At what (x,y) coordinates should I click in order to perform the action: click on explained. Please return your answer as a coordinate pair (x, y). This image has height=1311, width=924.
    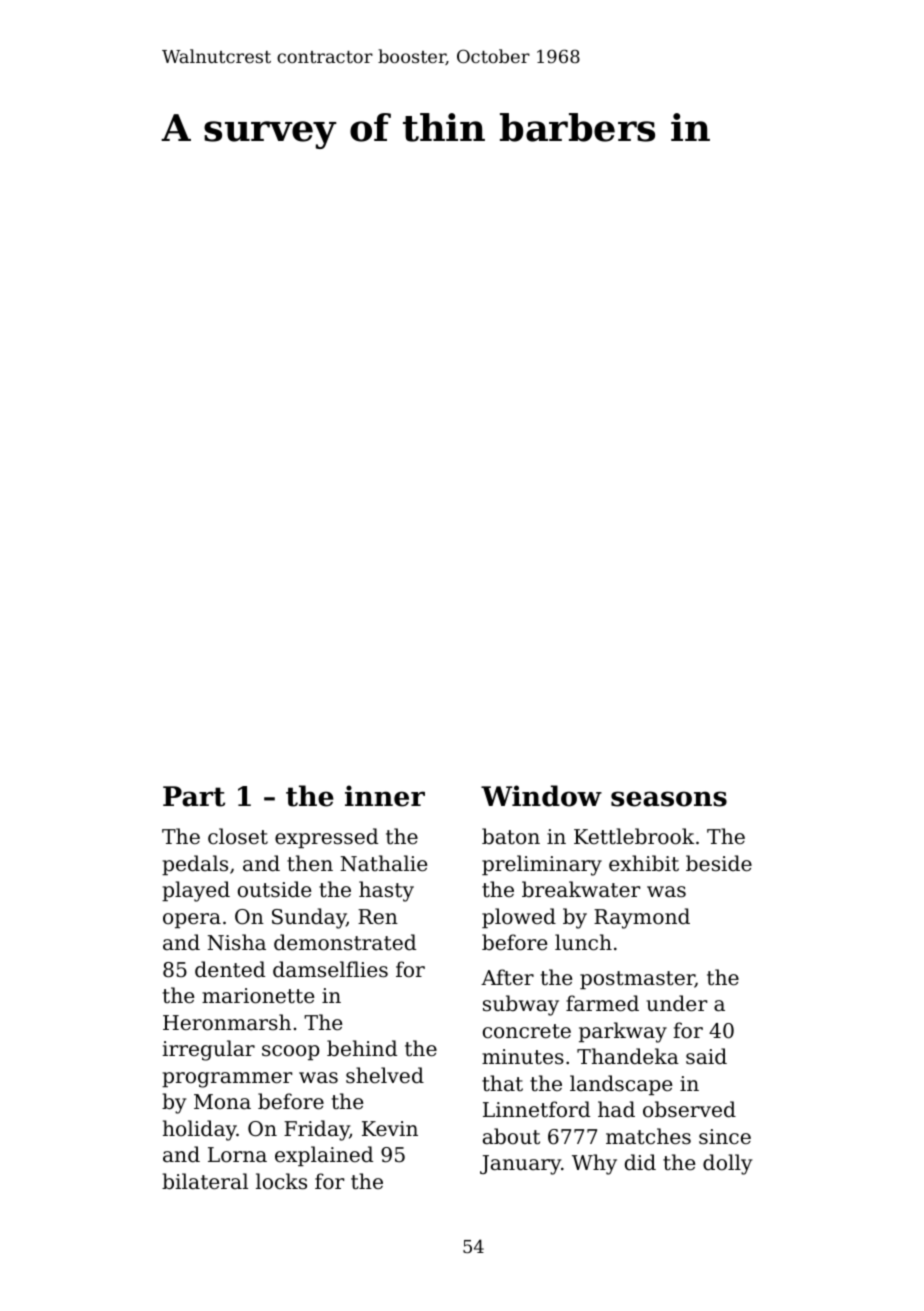
    Looking at the image, I should click on (324, 1156).
